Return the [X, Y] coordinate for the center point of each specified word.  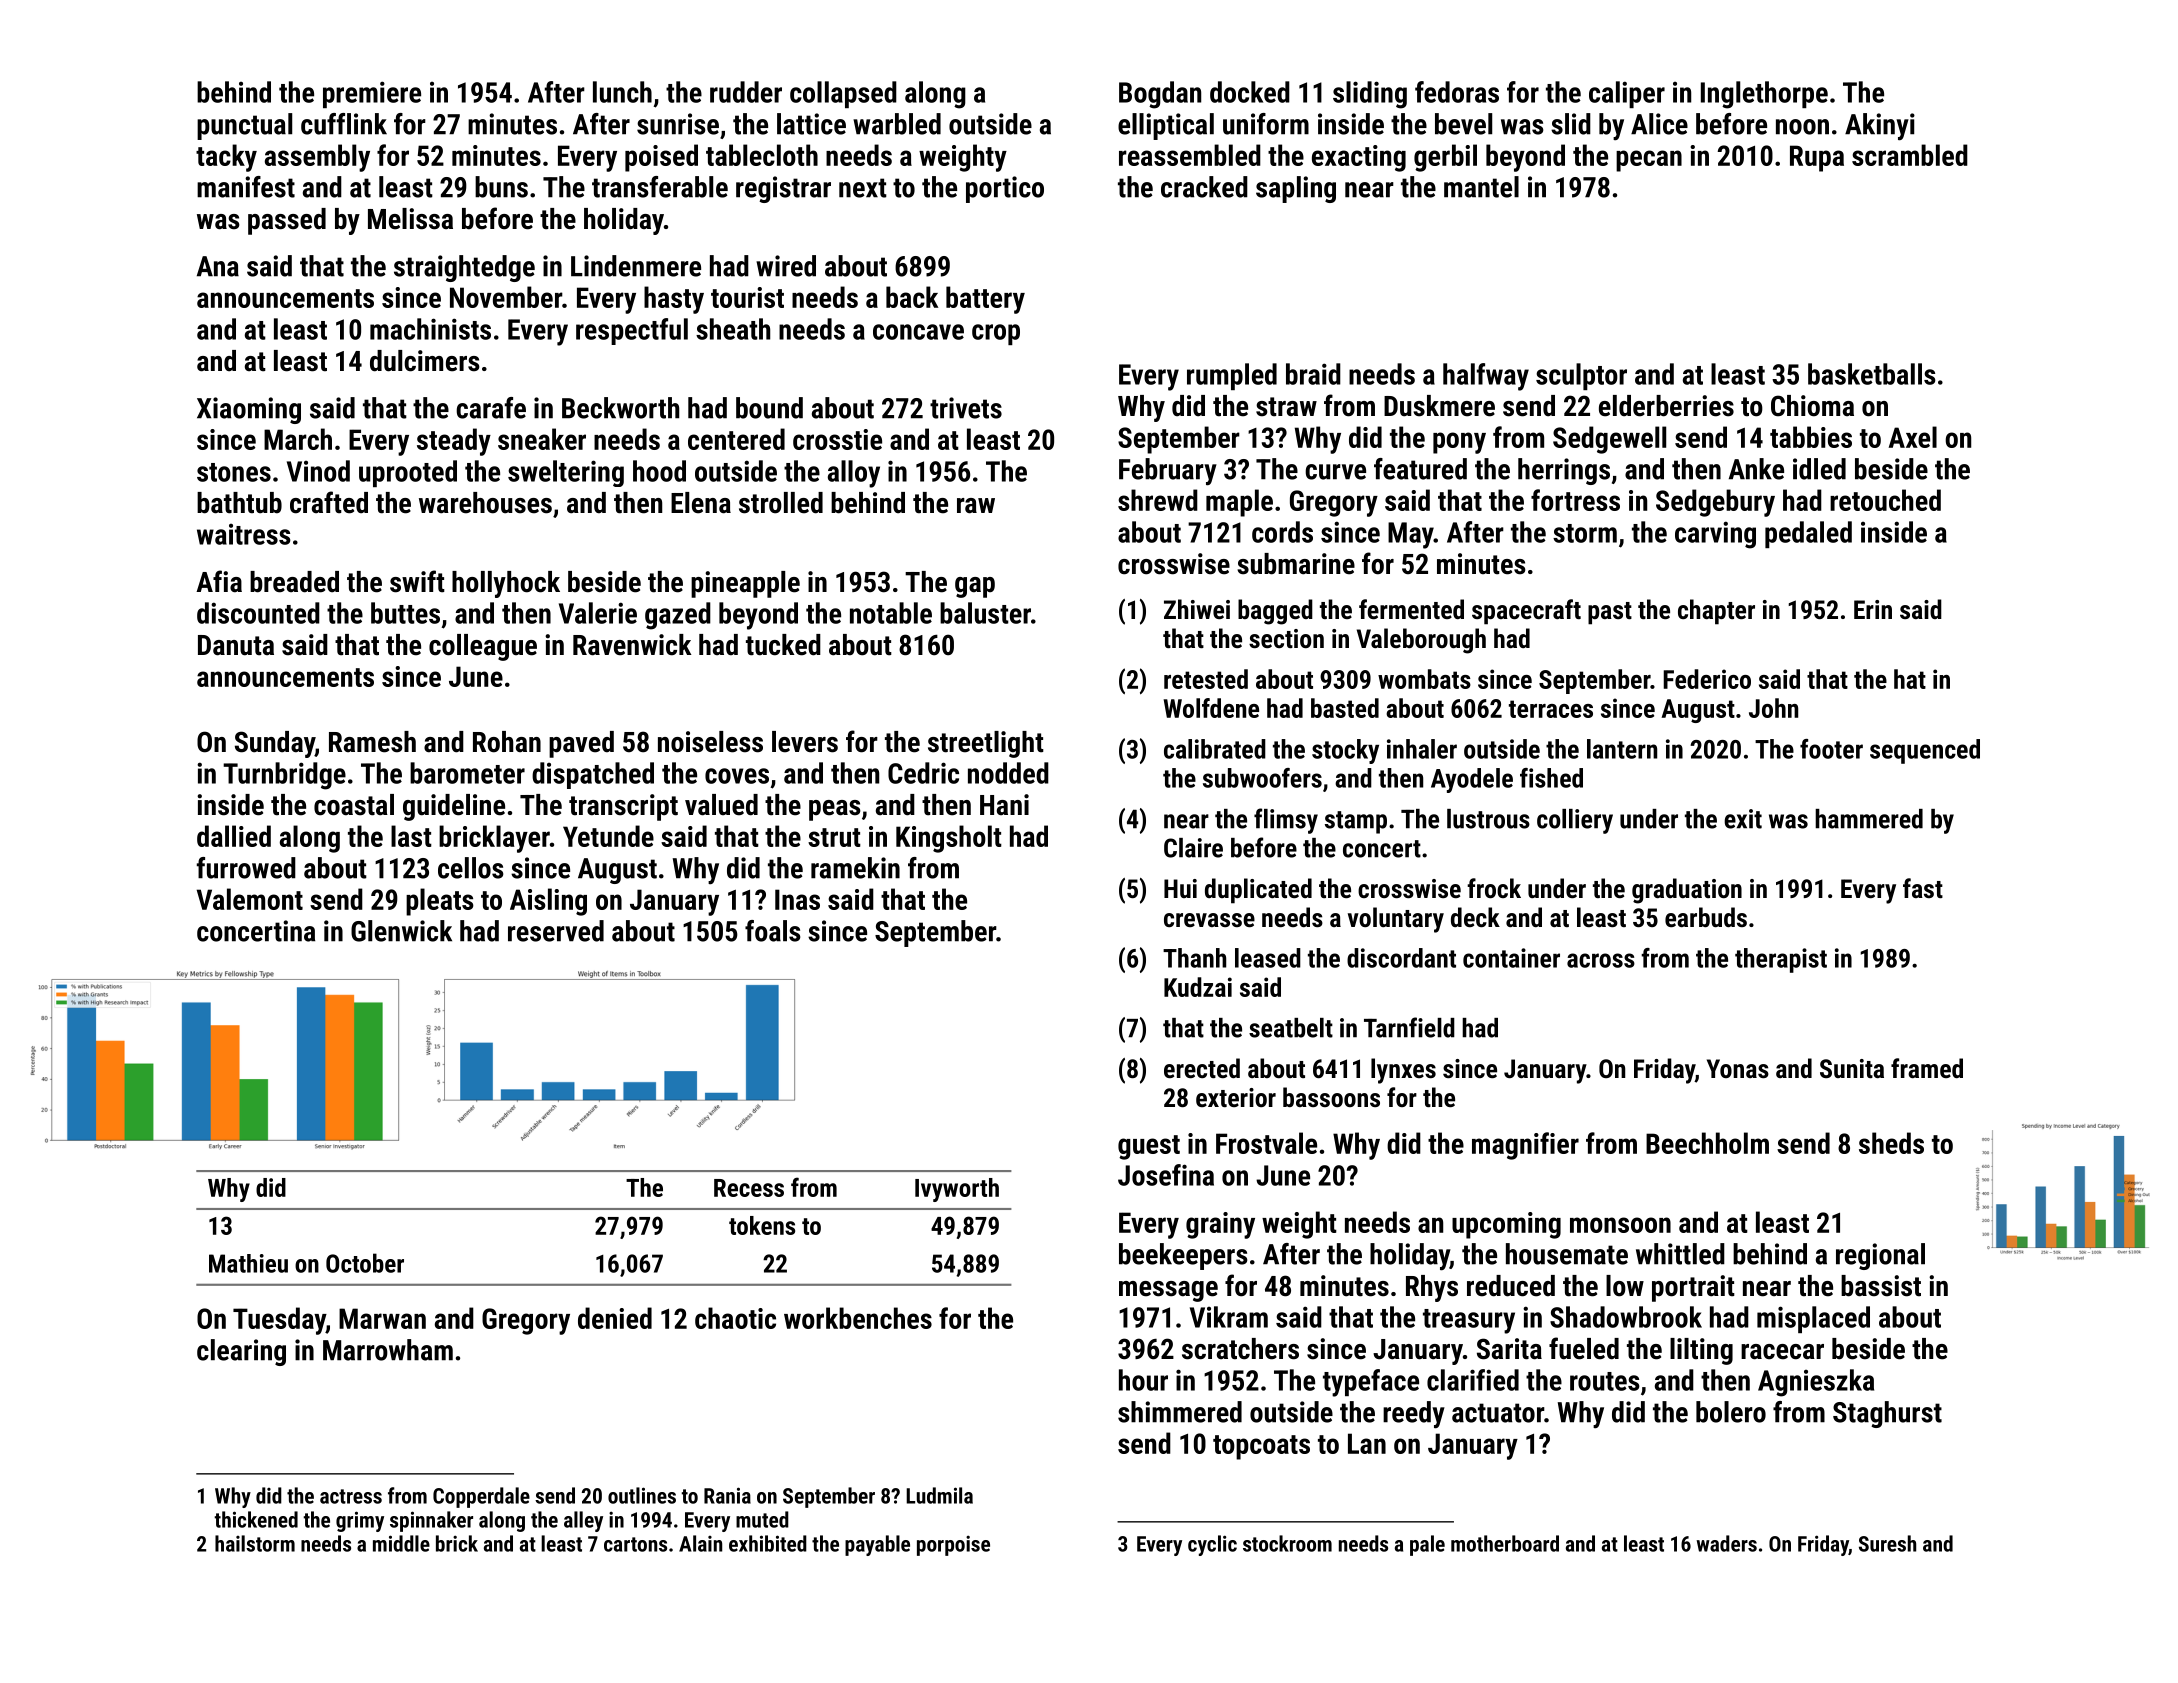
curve [1335, 472]
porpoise [953, 1545]
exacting [1359, 158]
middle [401, 1543]
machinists [430, 329]
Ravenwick [632, 645]
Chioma [1812, 406]
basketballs [1872, 374]
